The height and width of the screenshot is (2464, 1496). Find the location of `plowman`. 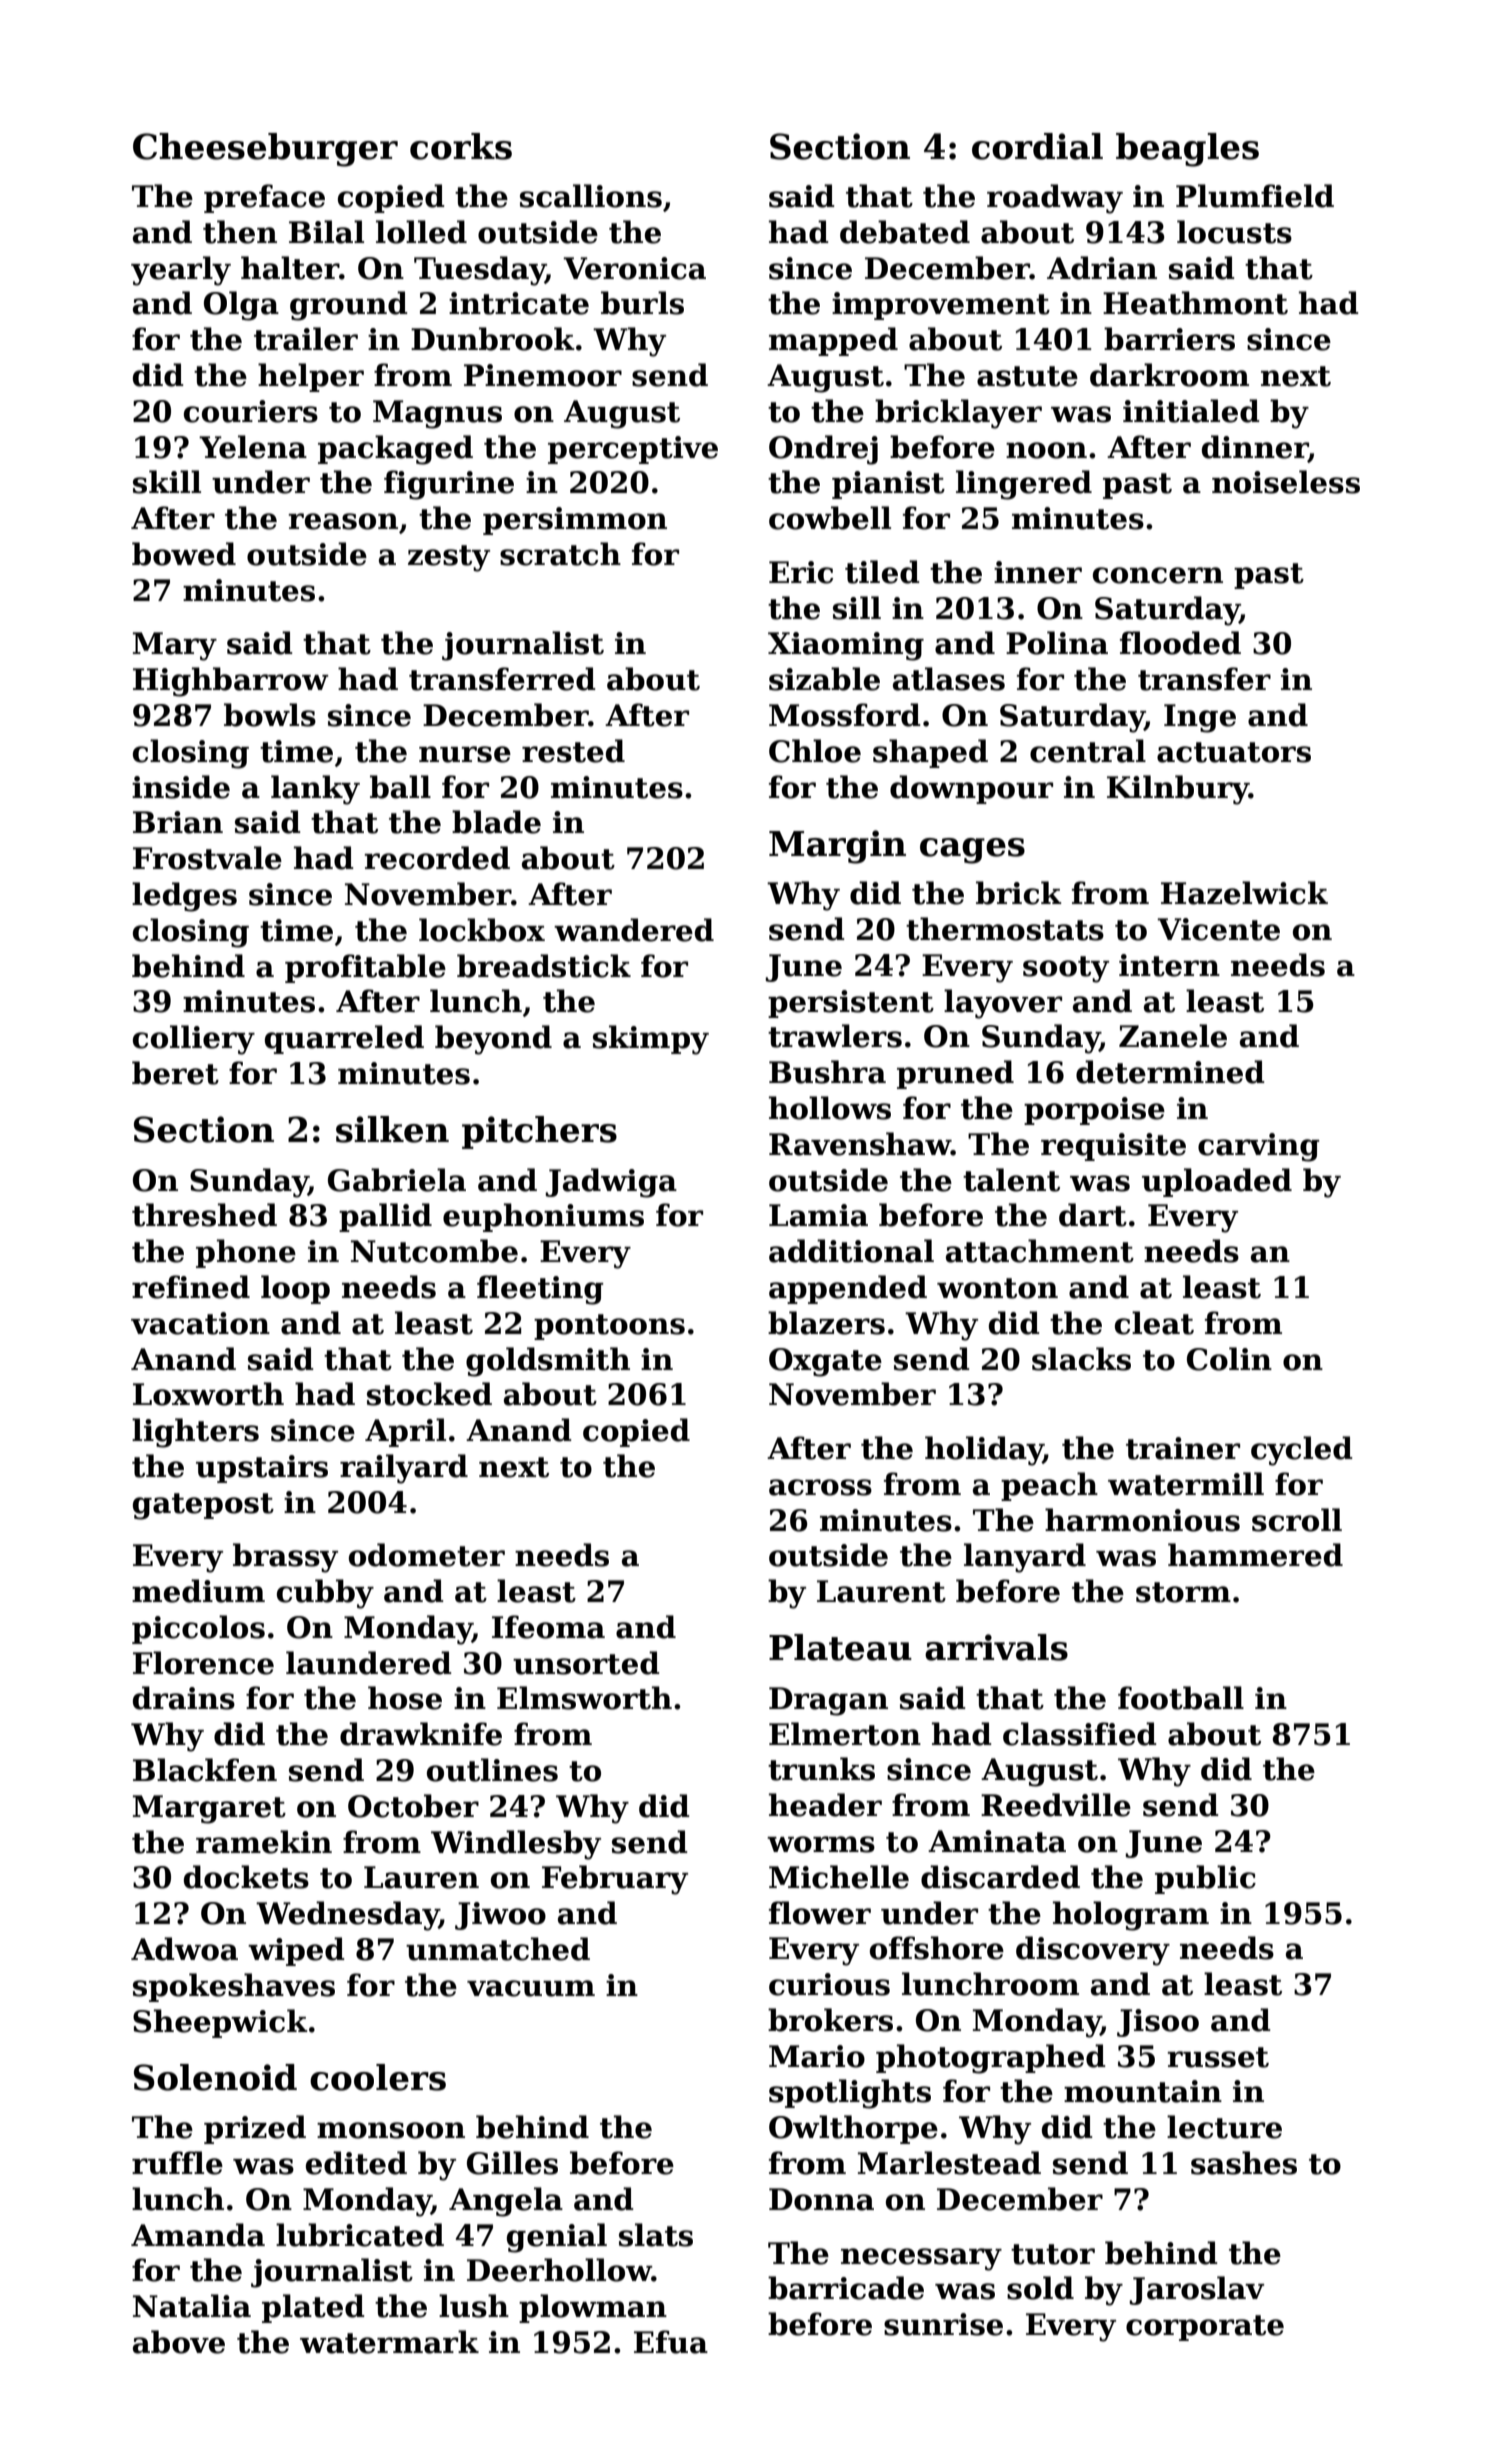

plowman is located at coordinates (593, 2308).
